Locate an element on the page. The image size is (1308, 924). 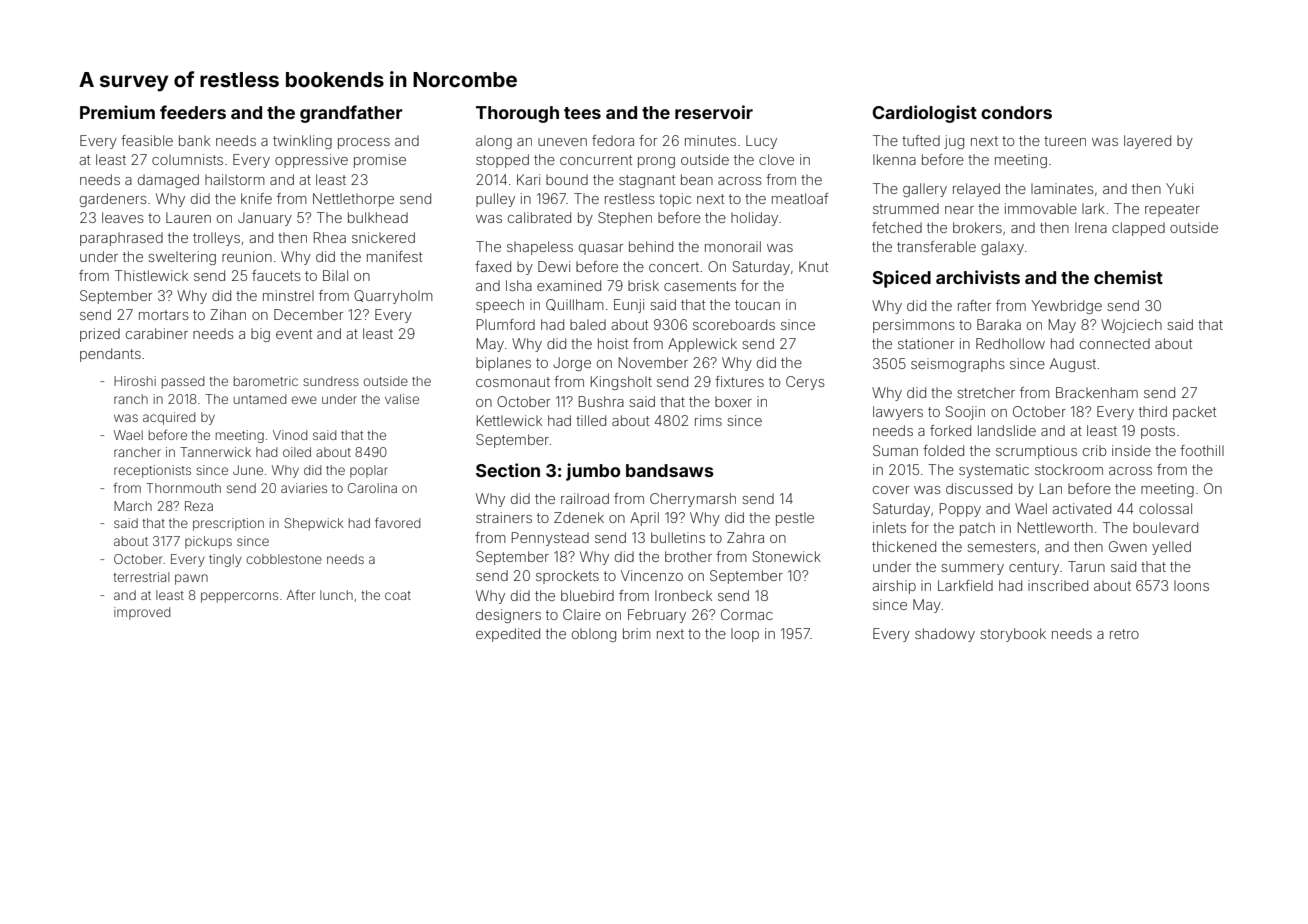
paraphrased is located at coordinates (121, 239).
